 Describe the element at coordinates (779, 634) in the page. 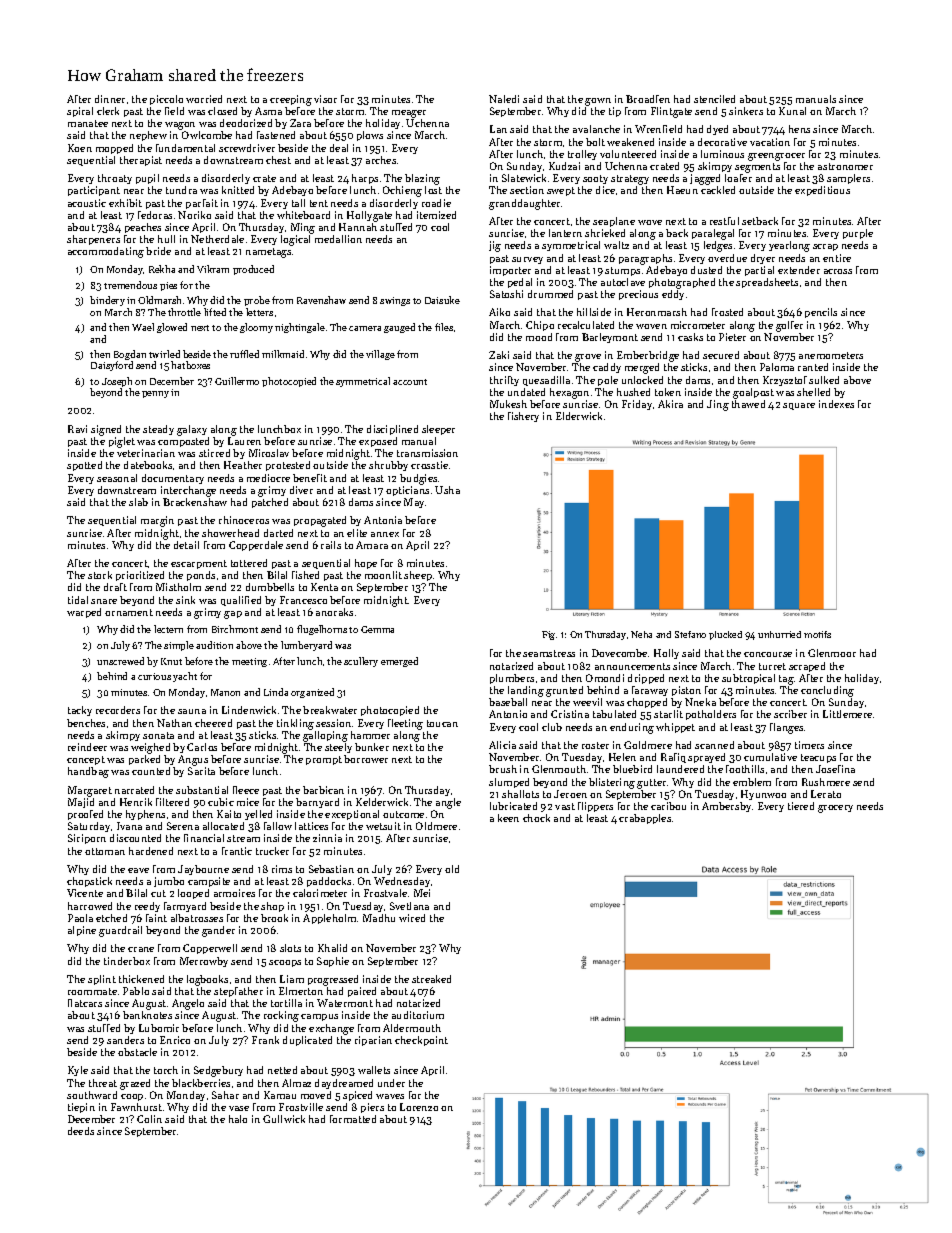

I see `unhurried` at that location.
